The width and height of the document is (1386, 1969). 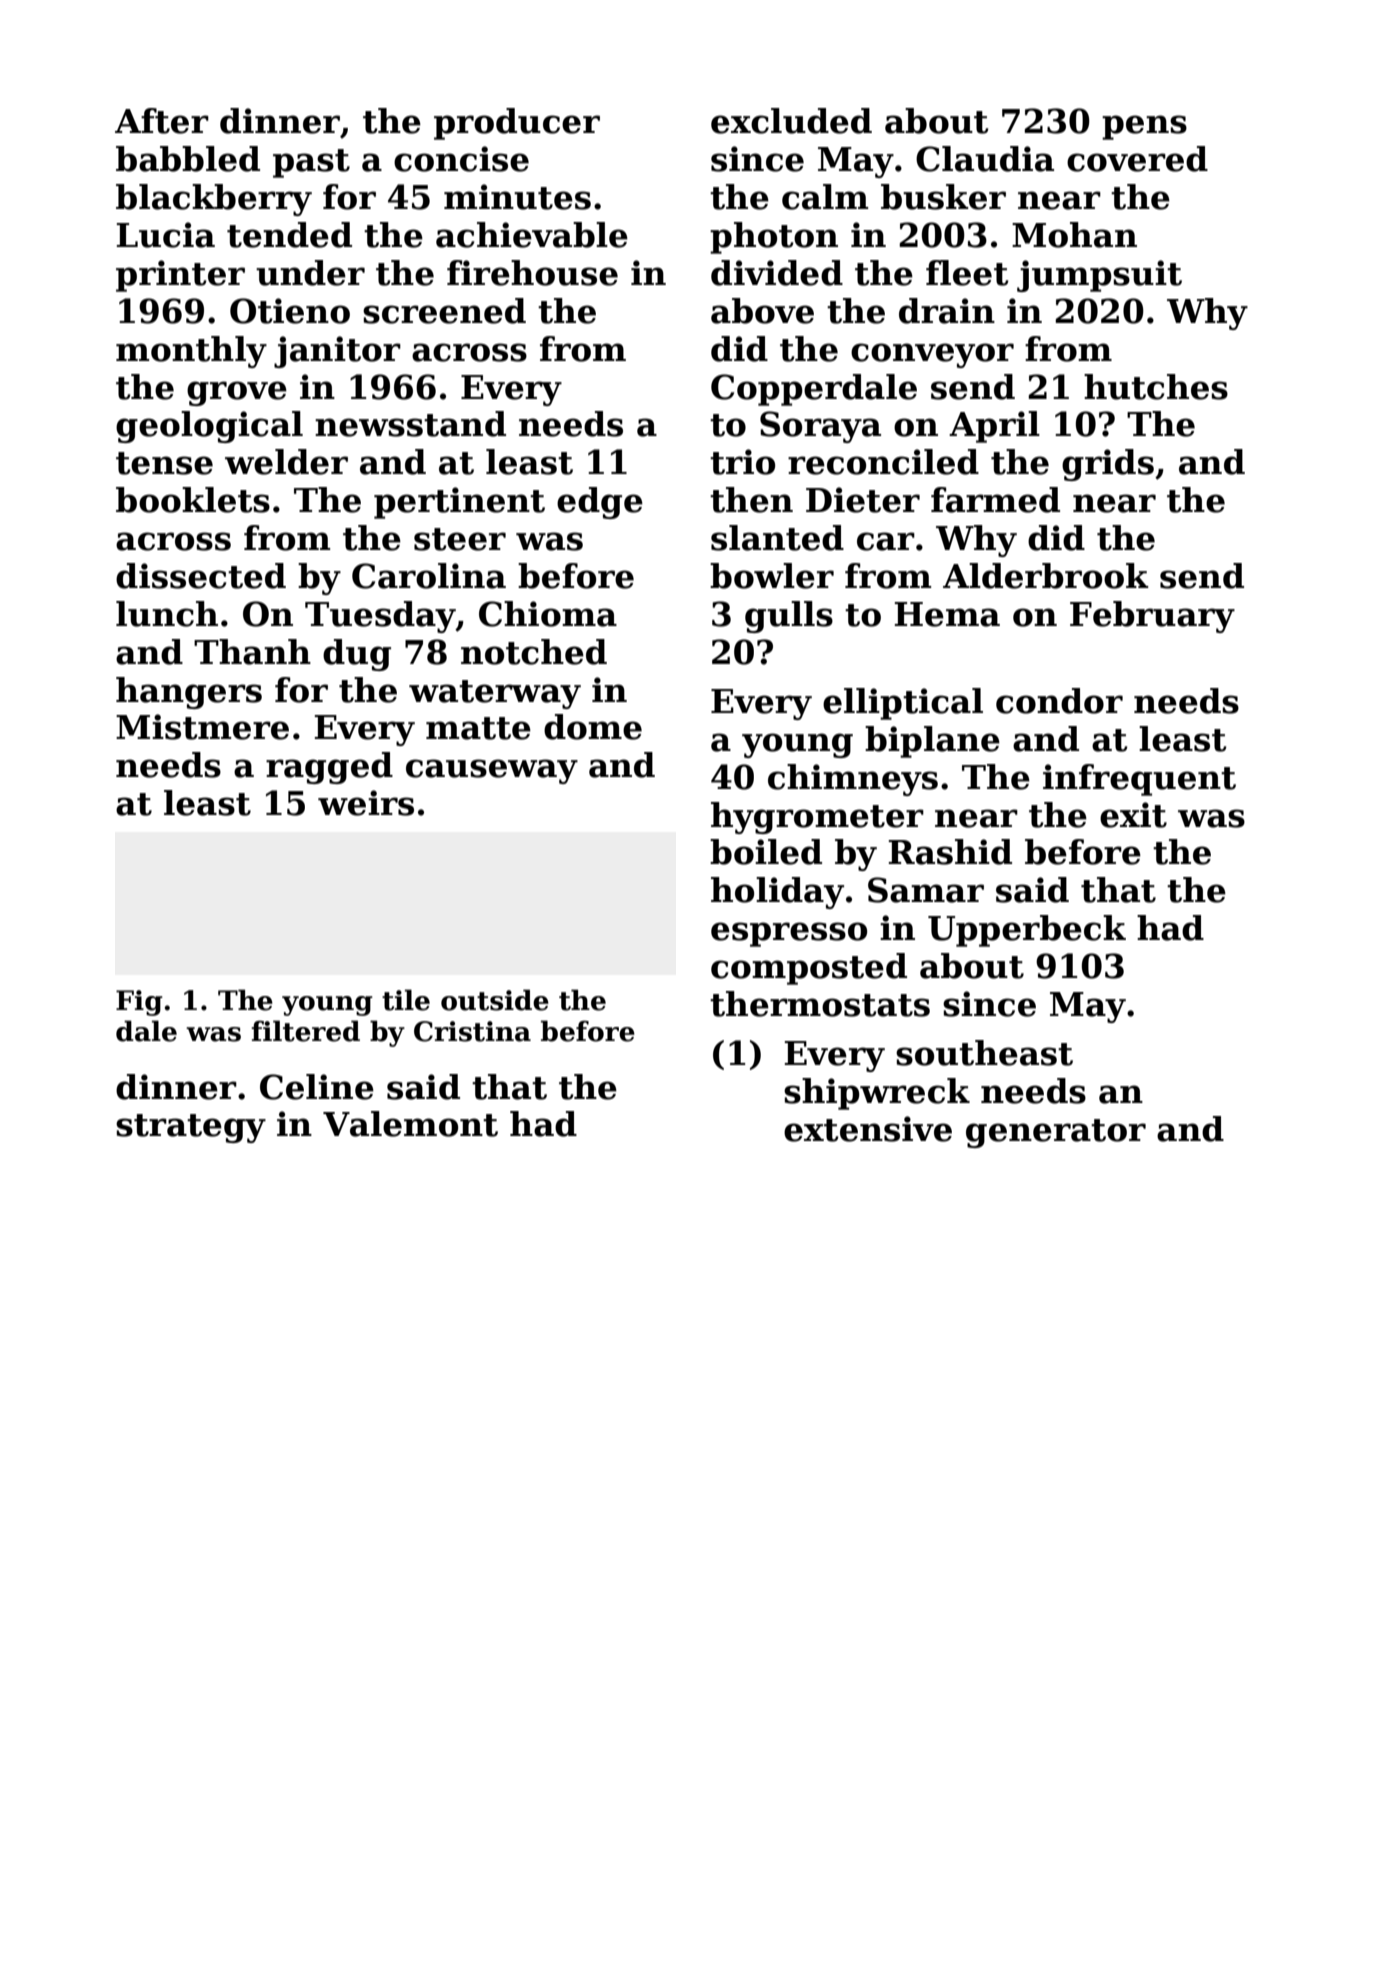 What do you see at coordinates (932, 355) in the document?
I see `conveyor` at bounding box center [932, 355].
